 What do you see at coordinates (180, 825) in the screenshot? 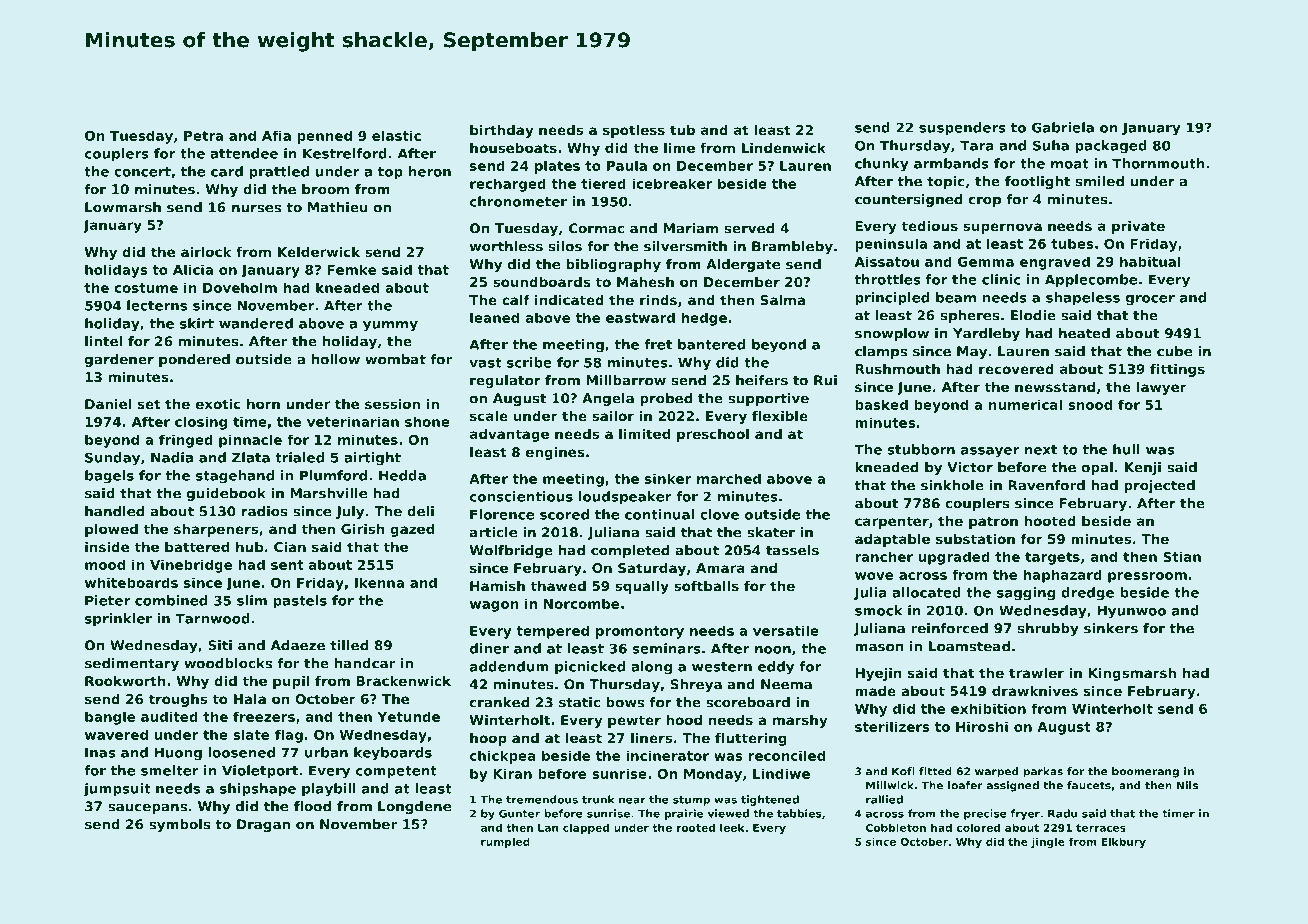
I see `symbols` at bounding box center [180, 825].
